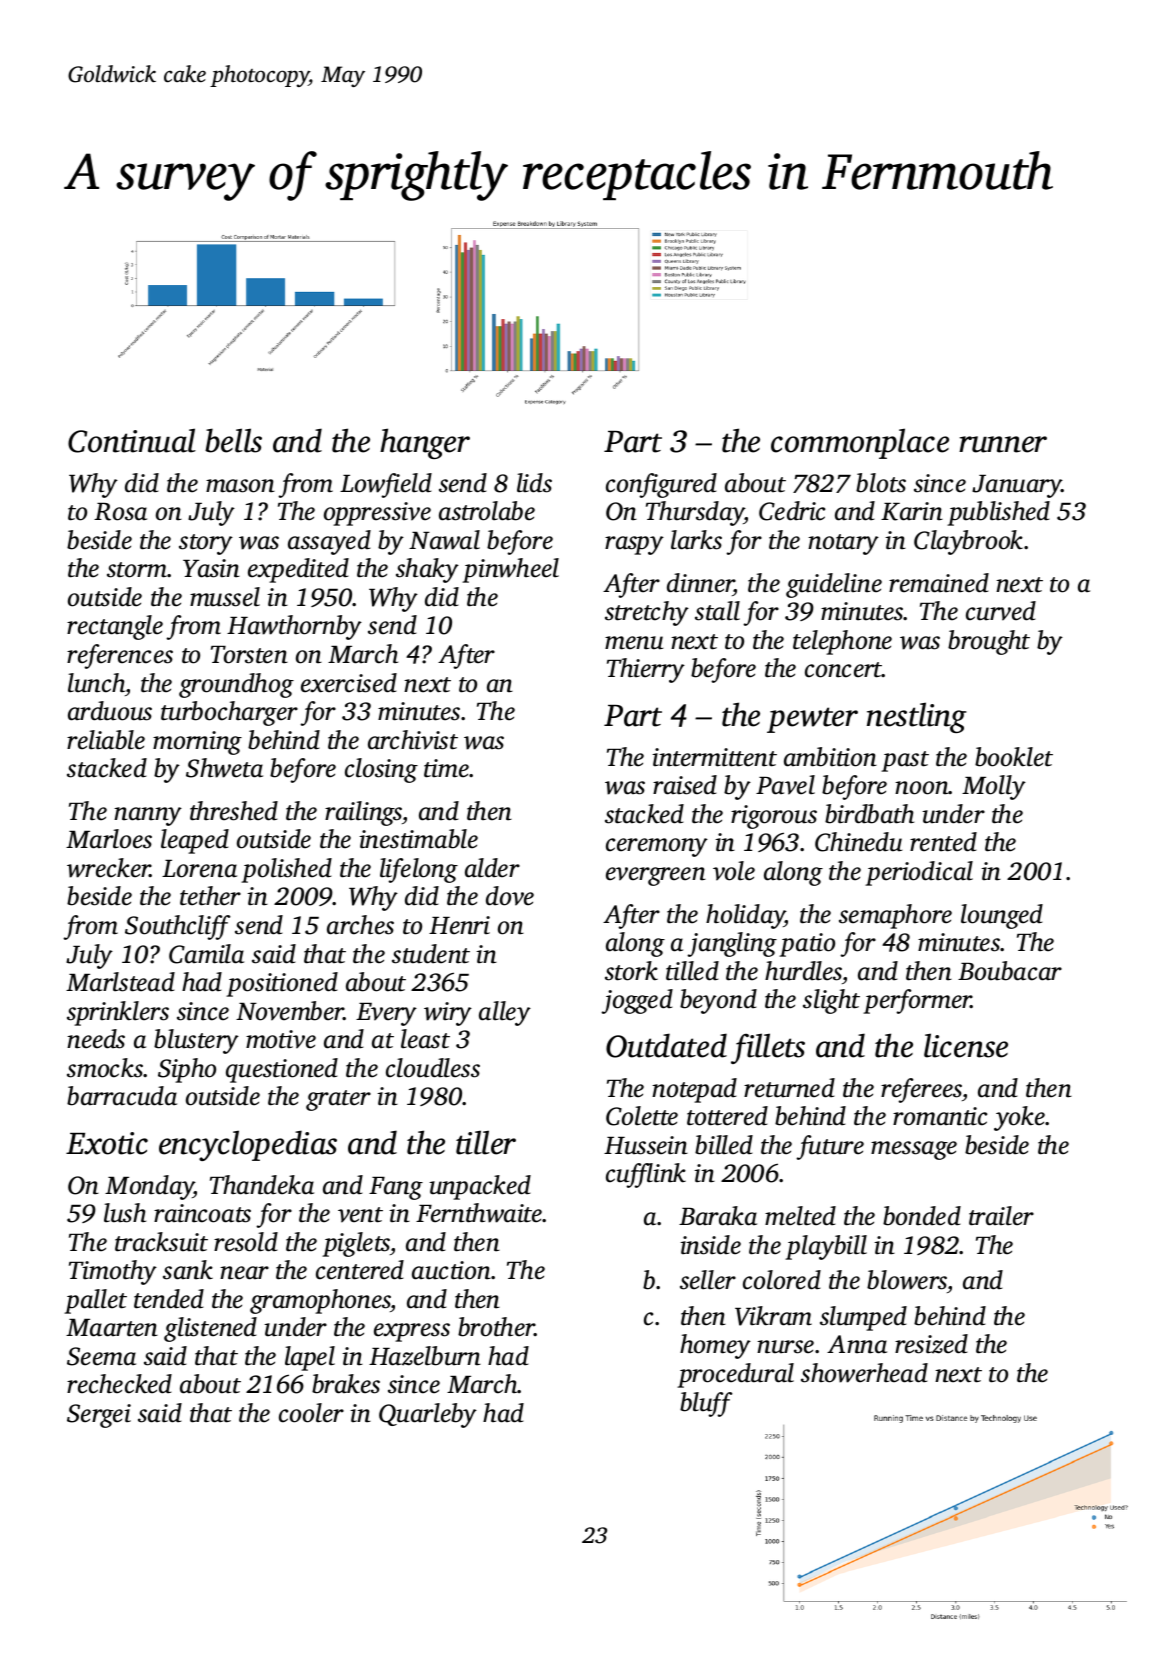 Image resolution: width=1165 pixels, height=1654 pixels. What do you see at coordinates (210, 896) in the screenshot?
I see `tether` at bounding box center [210, 896].
